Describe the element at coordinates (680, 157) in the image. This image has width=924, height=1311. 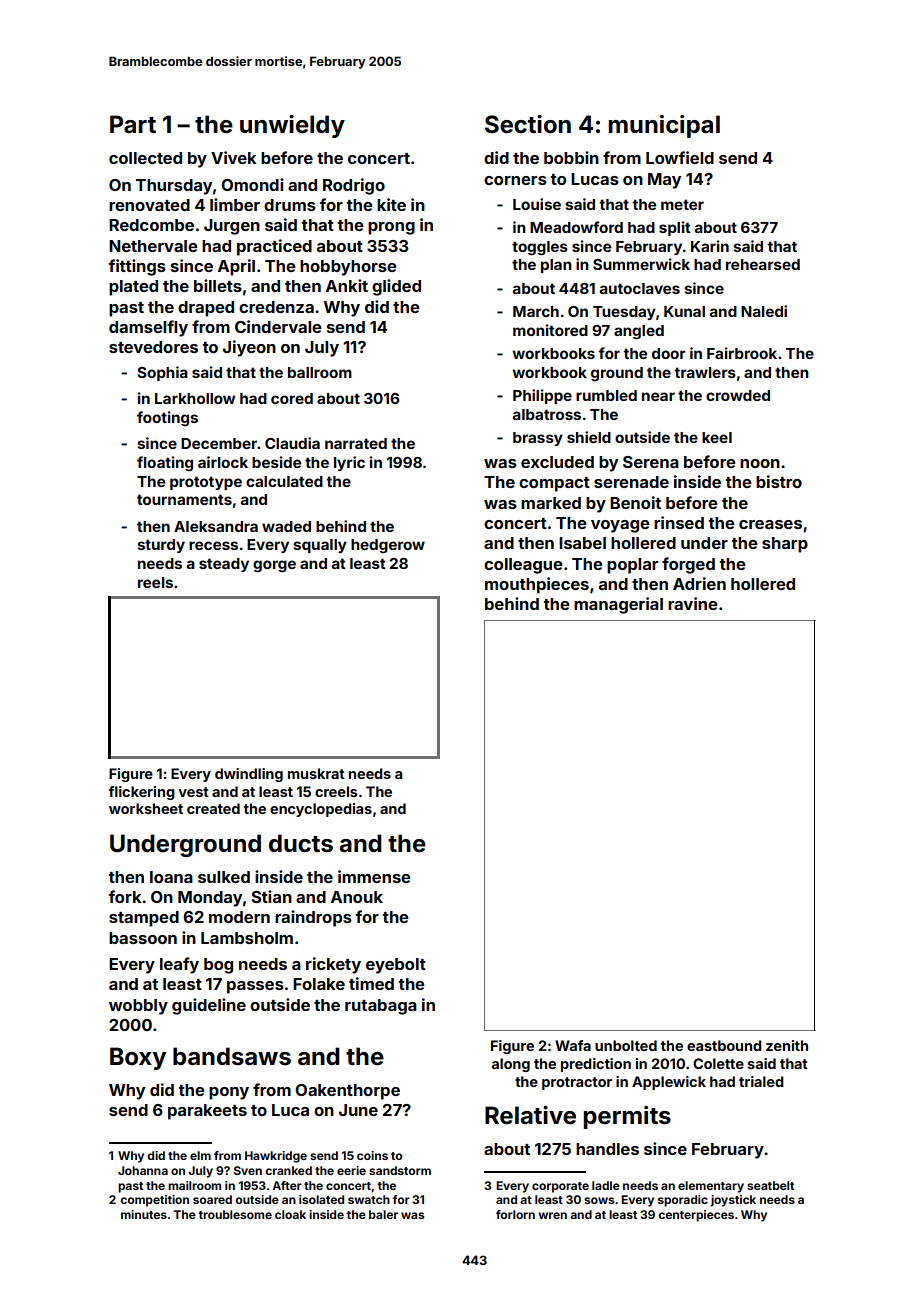
I see `Lowfield` at that location.
